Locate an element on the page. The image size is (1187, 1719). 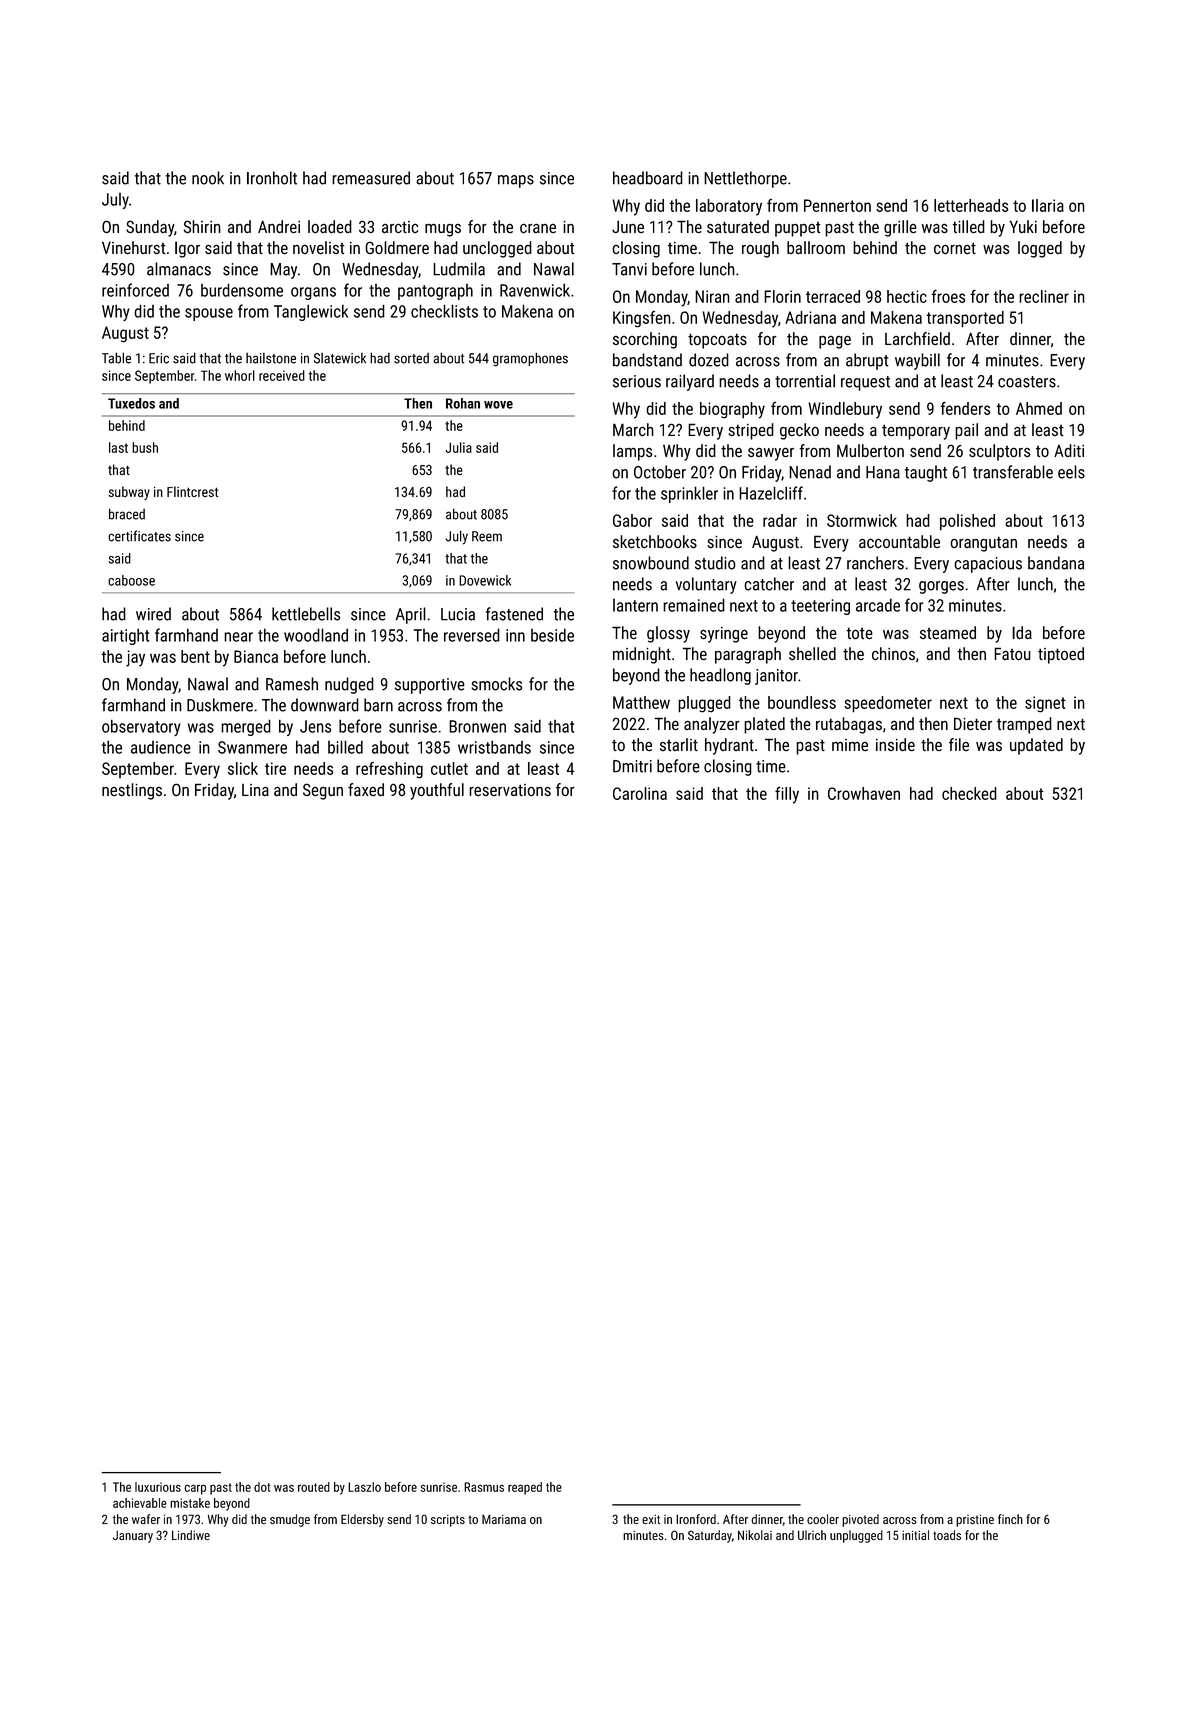
Ilaria is located at coordinates (1048, 205).
